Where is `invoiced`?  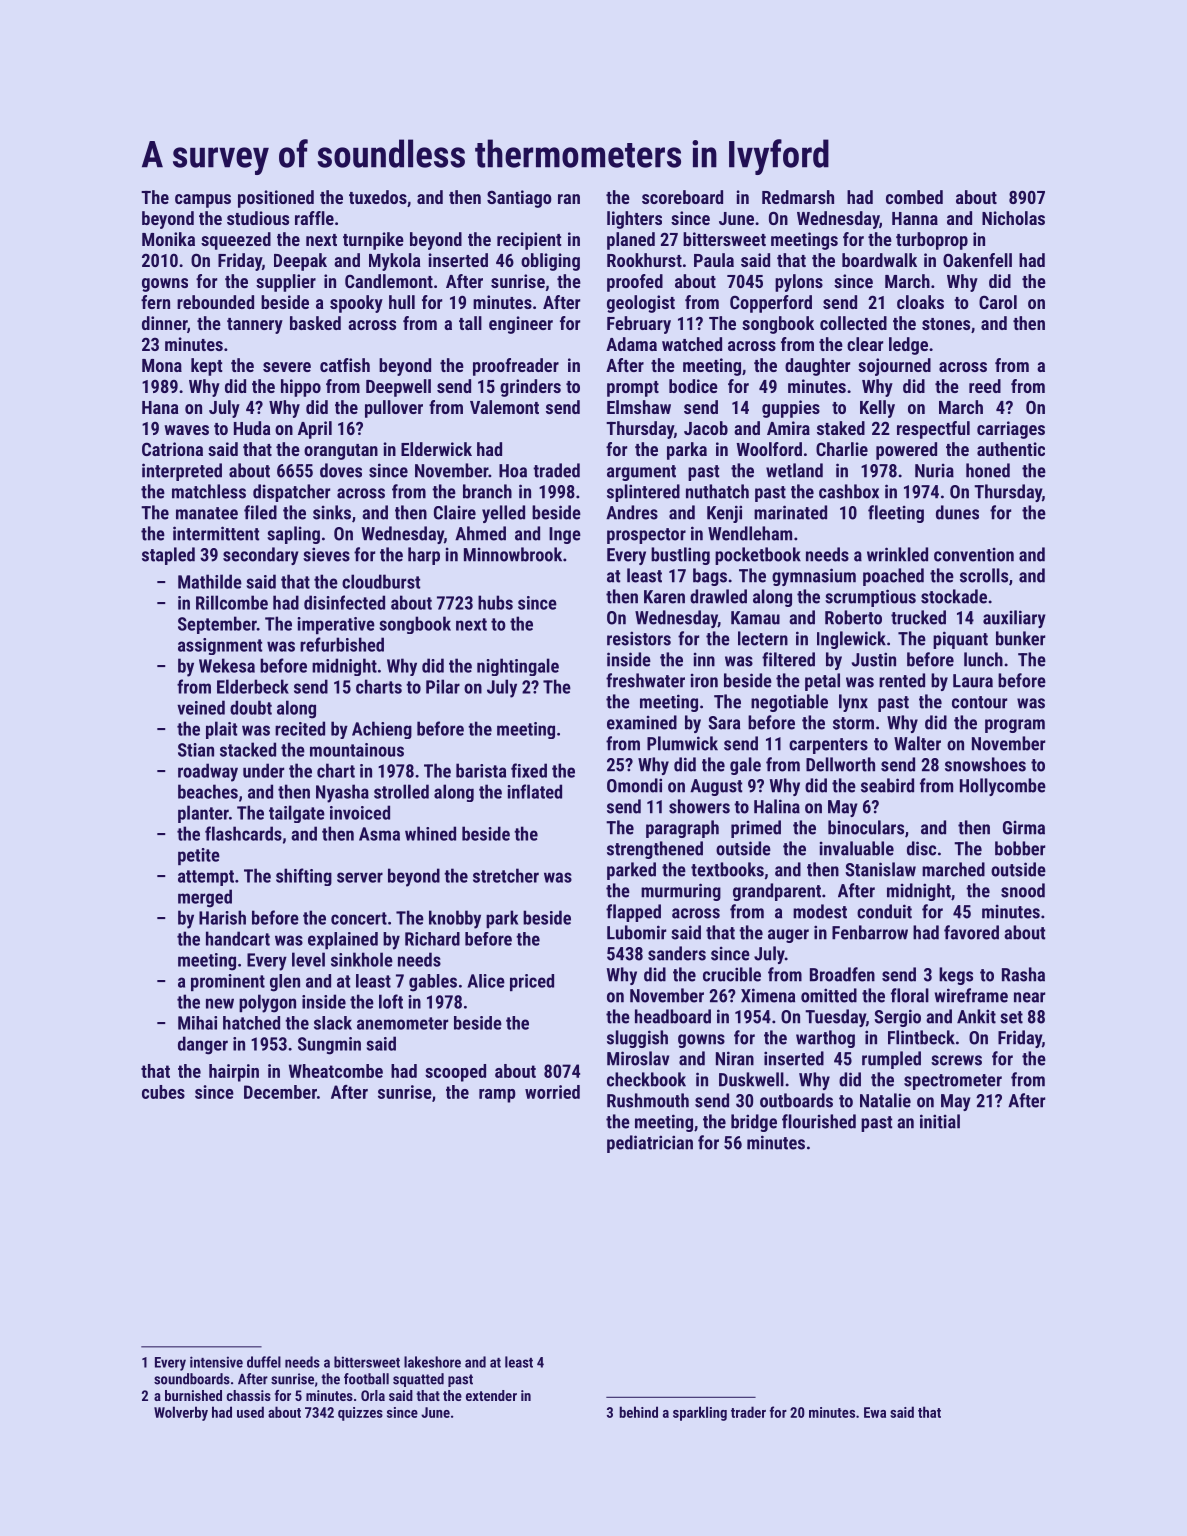
invoiced is located at coordinates (360, 812).
